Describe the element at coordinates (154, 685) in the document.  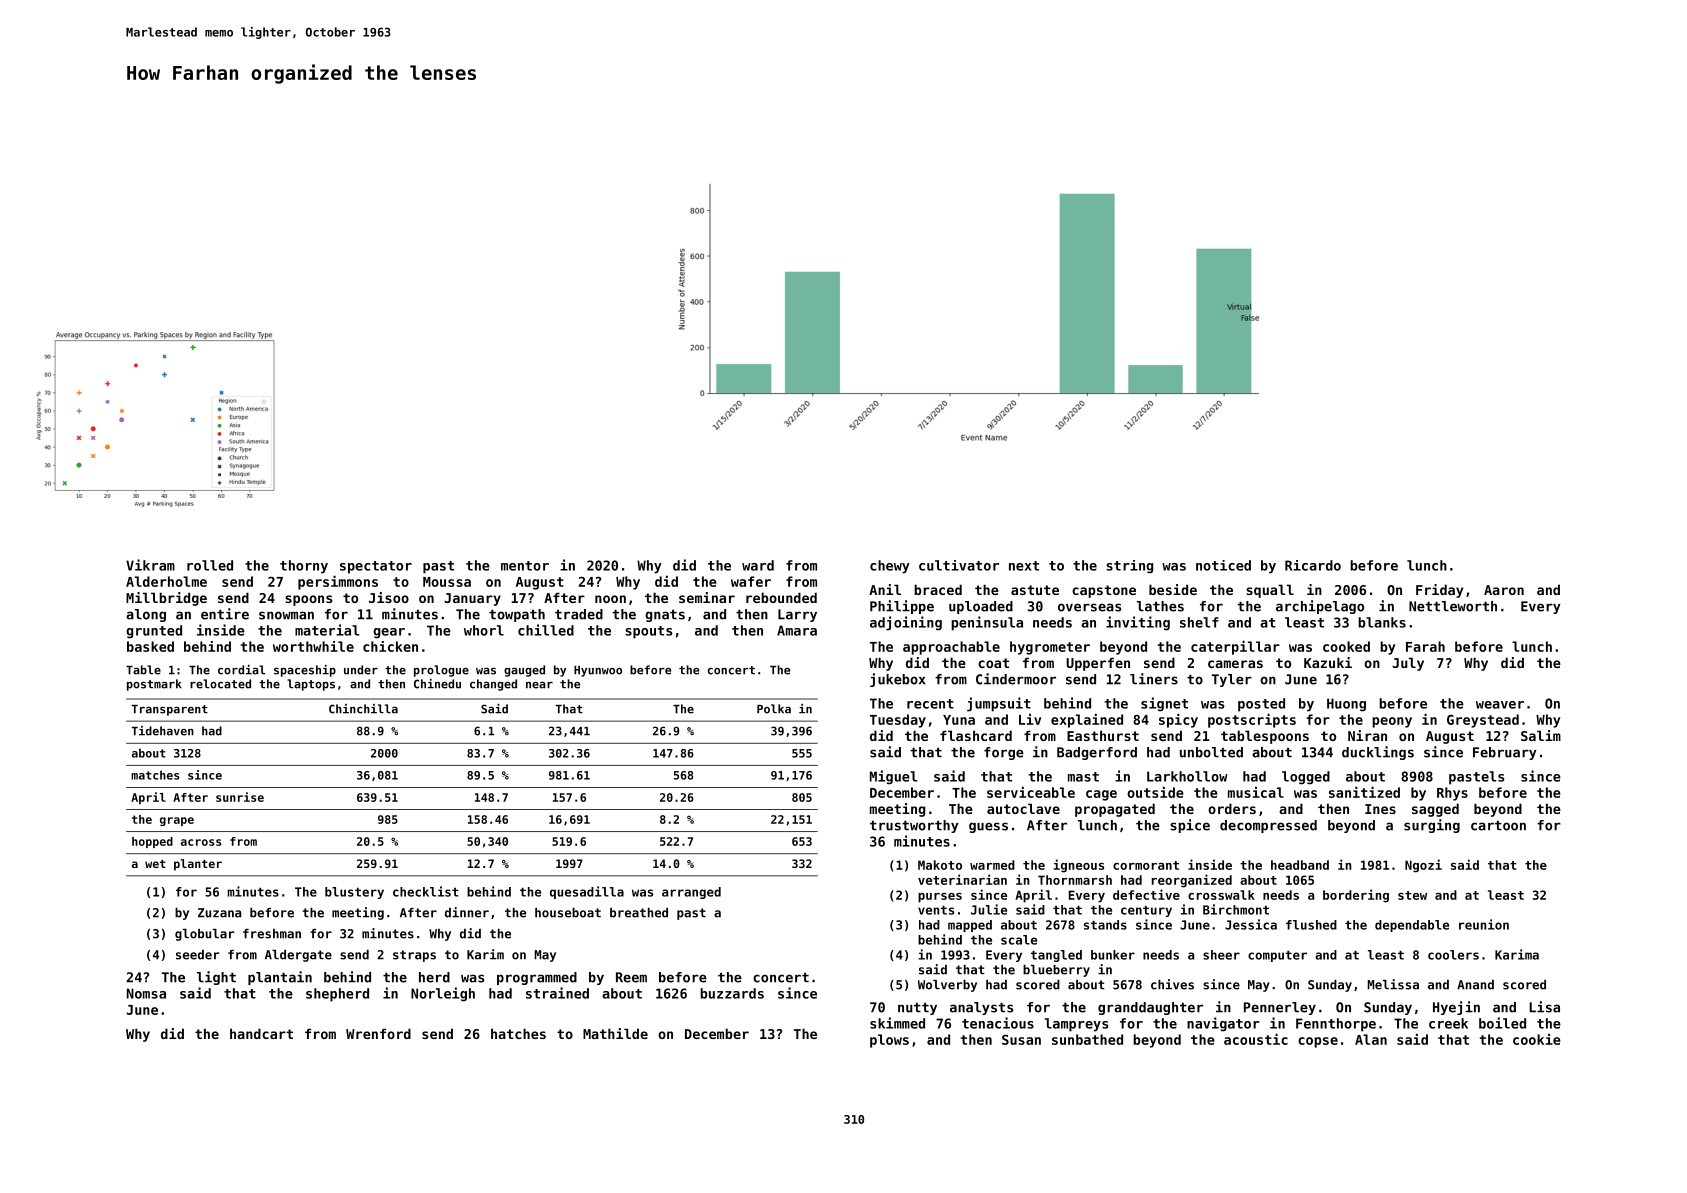
I see `postmark` at that location.
